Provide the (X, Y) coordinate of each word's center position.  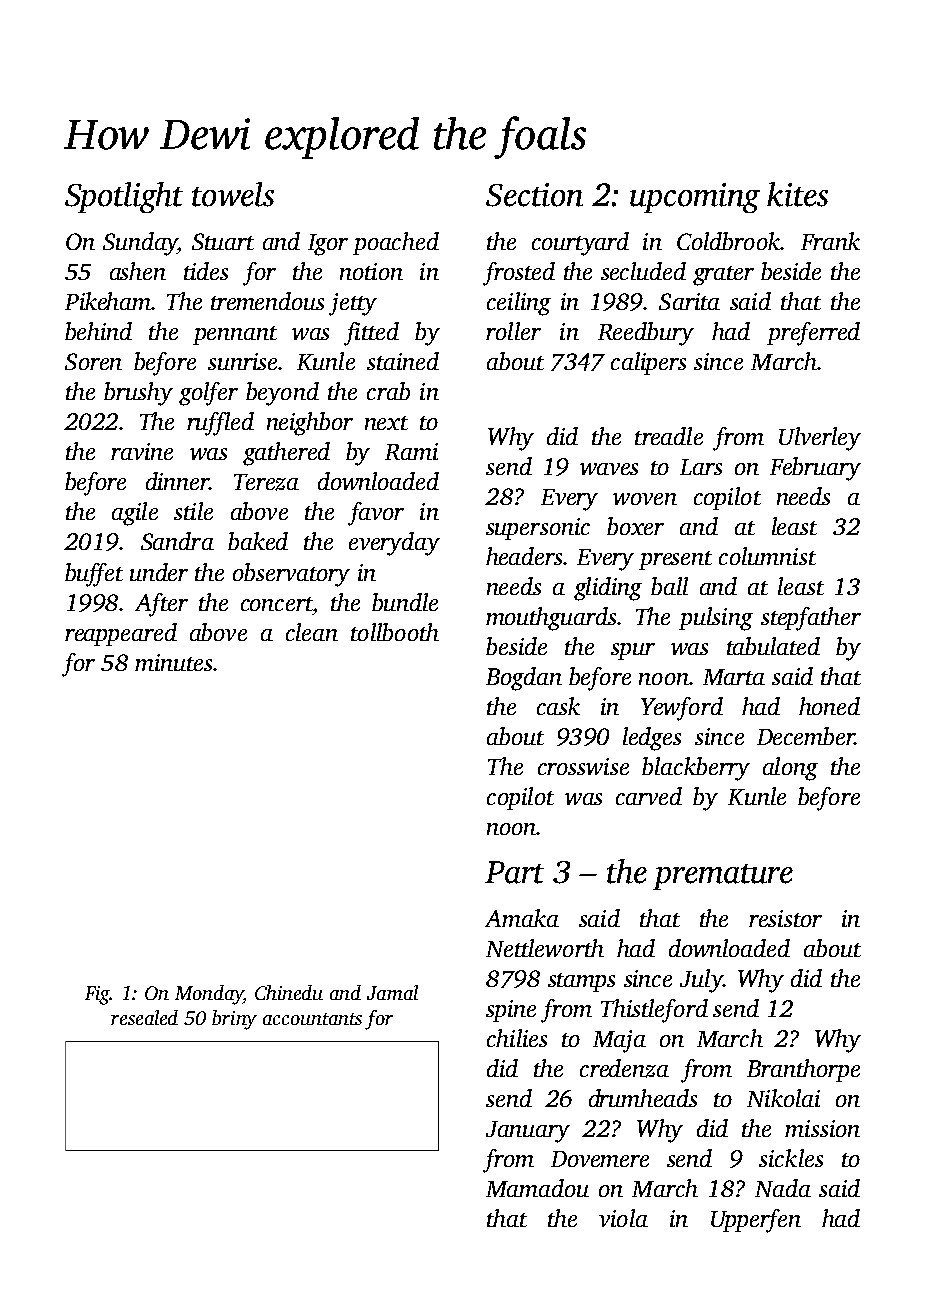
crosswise (583, 766)
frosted (519, 274)
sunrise (242, 361)
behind (98, 331)
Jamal (392, 992)
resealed (144, 1017)
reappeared (121, 634)
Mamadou (537, 1188)
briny (234, 1020)
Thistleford (654, 1011)
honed (829, 706)
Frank (830, 241)
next (386, 423)
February (815, 469)
